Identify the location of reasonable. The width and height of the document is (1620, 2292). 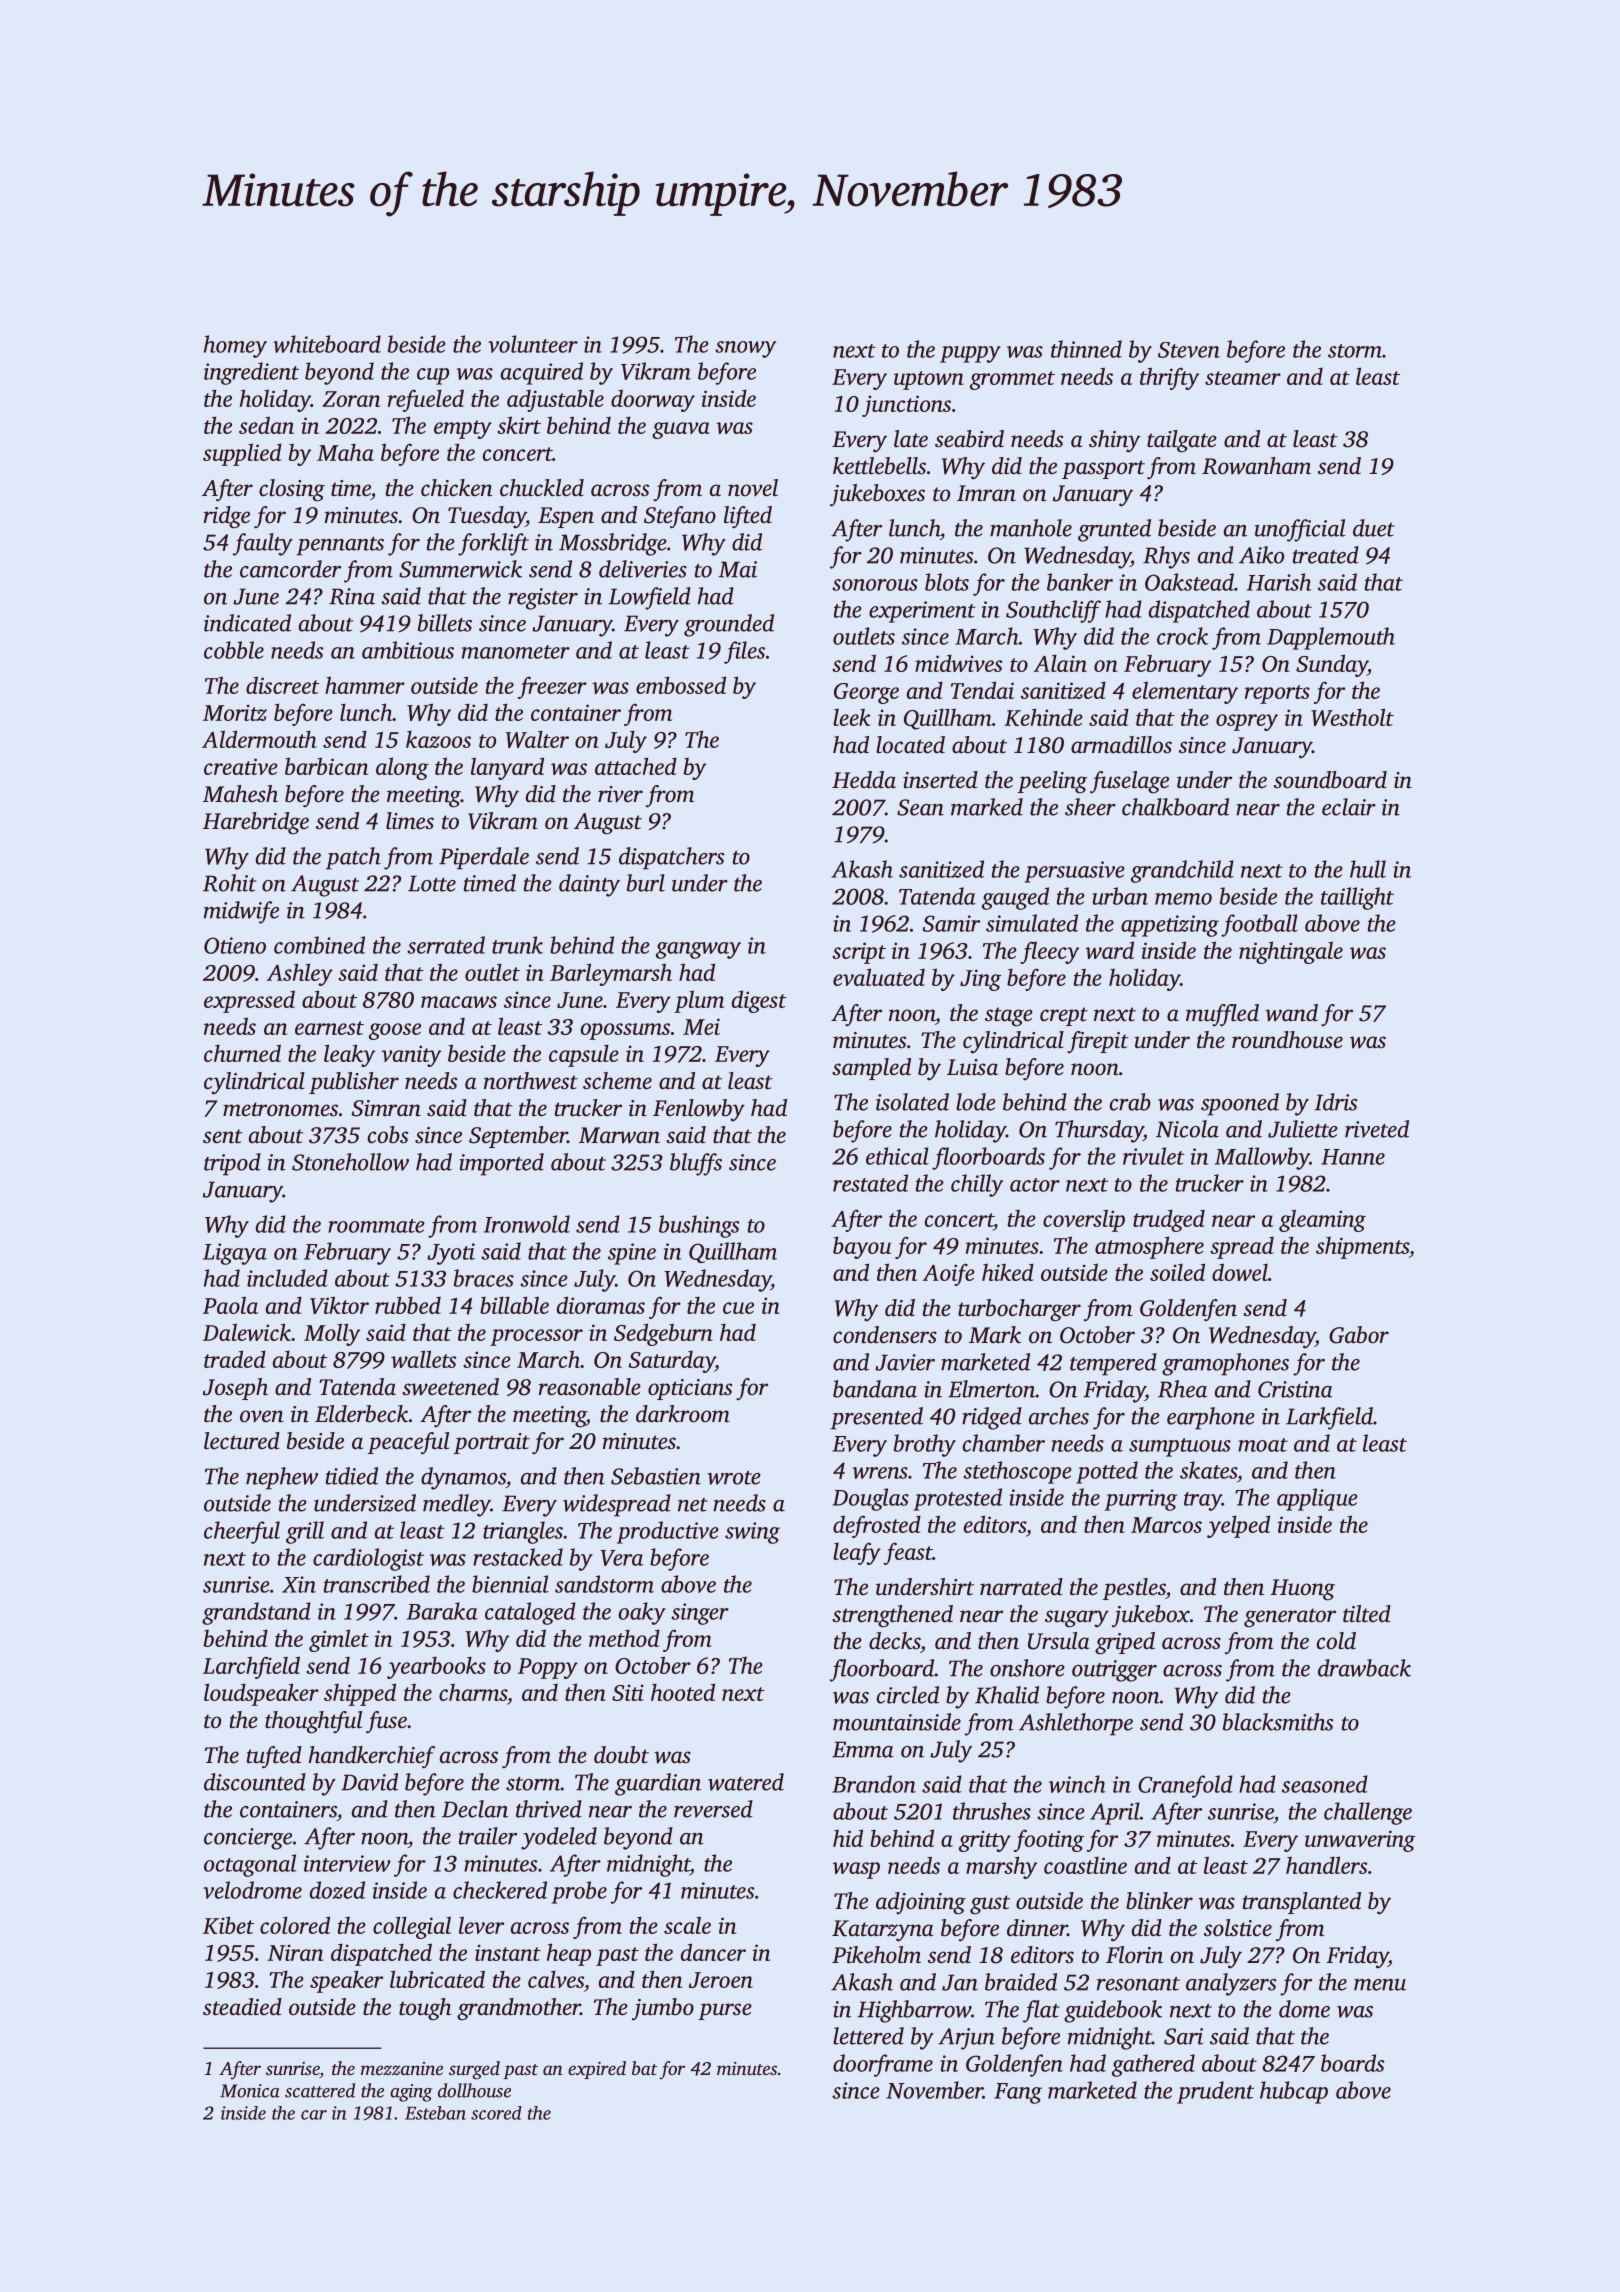
(590, 1387).
